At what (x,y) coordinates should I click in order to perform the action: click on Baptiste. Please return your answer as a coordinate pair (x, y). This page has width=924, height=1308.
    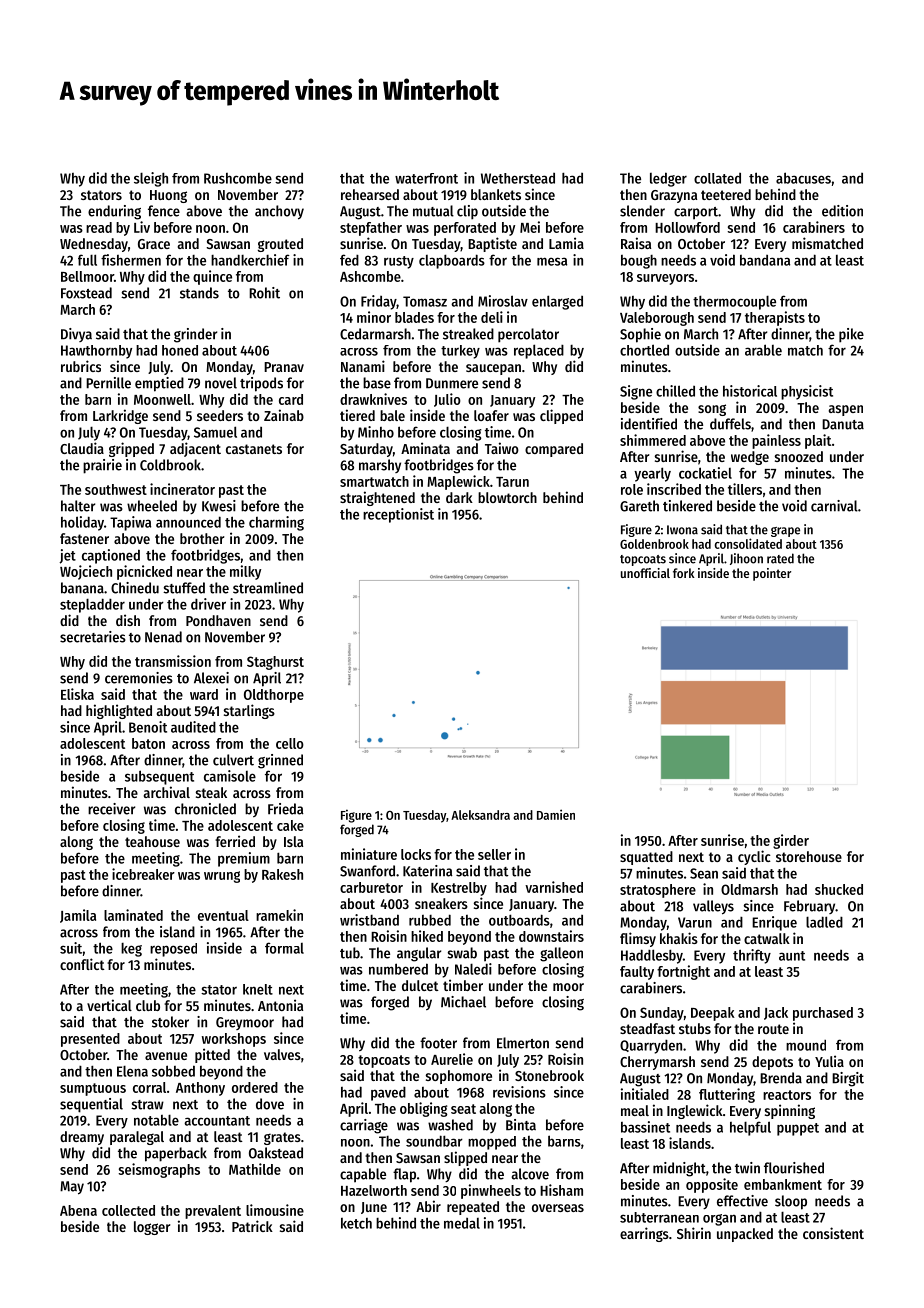
    Looking at the image, I should click on (492, 244).
